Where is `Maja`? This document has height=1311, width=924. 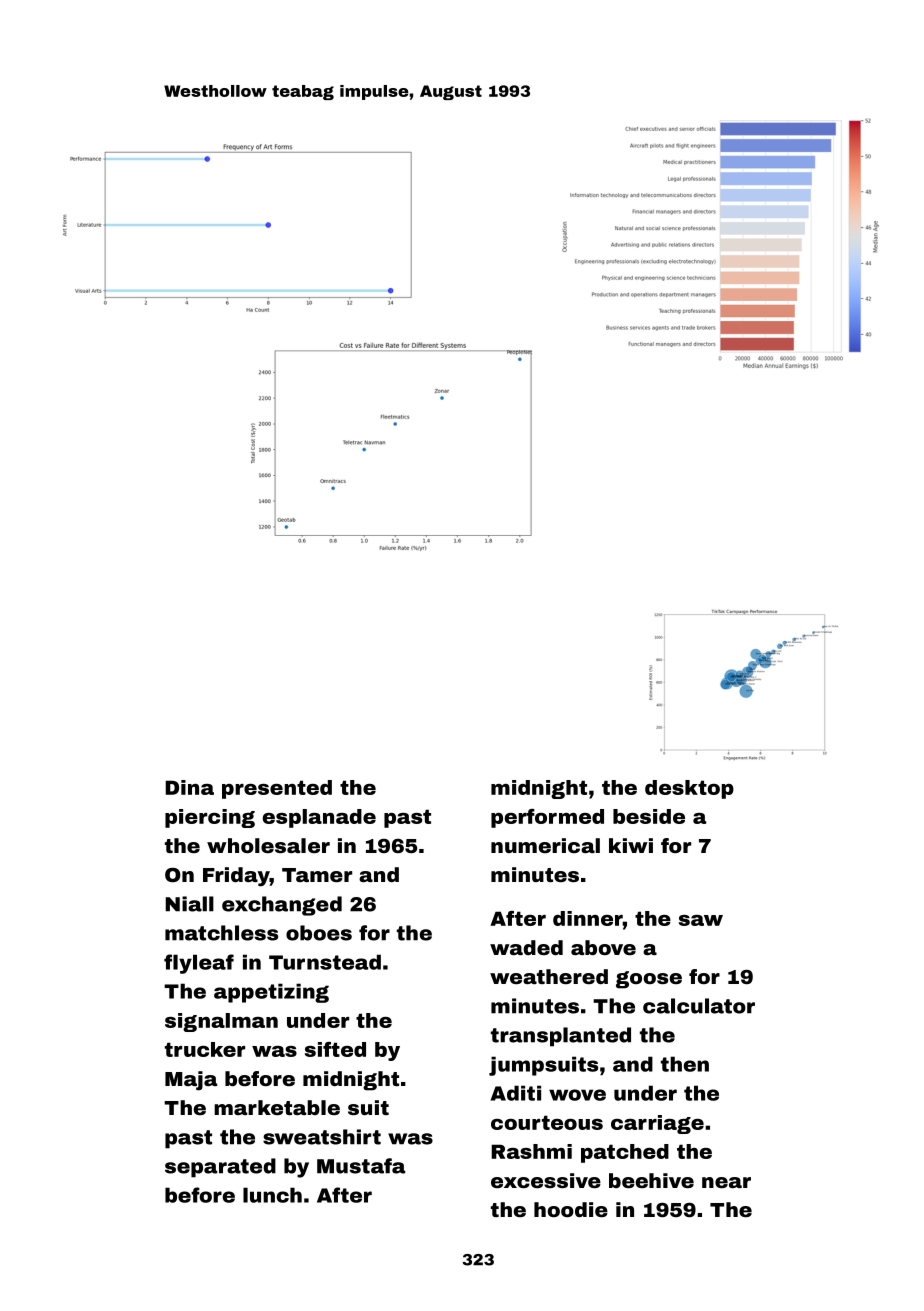
Maja is located at coordinates (191, 1081).
